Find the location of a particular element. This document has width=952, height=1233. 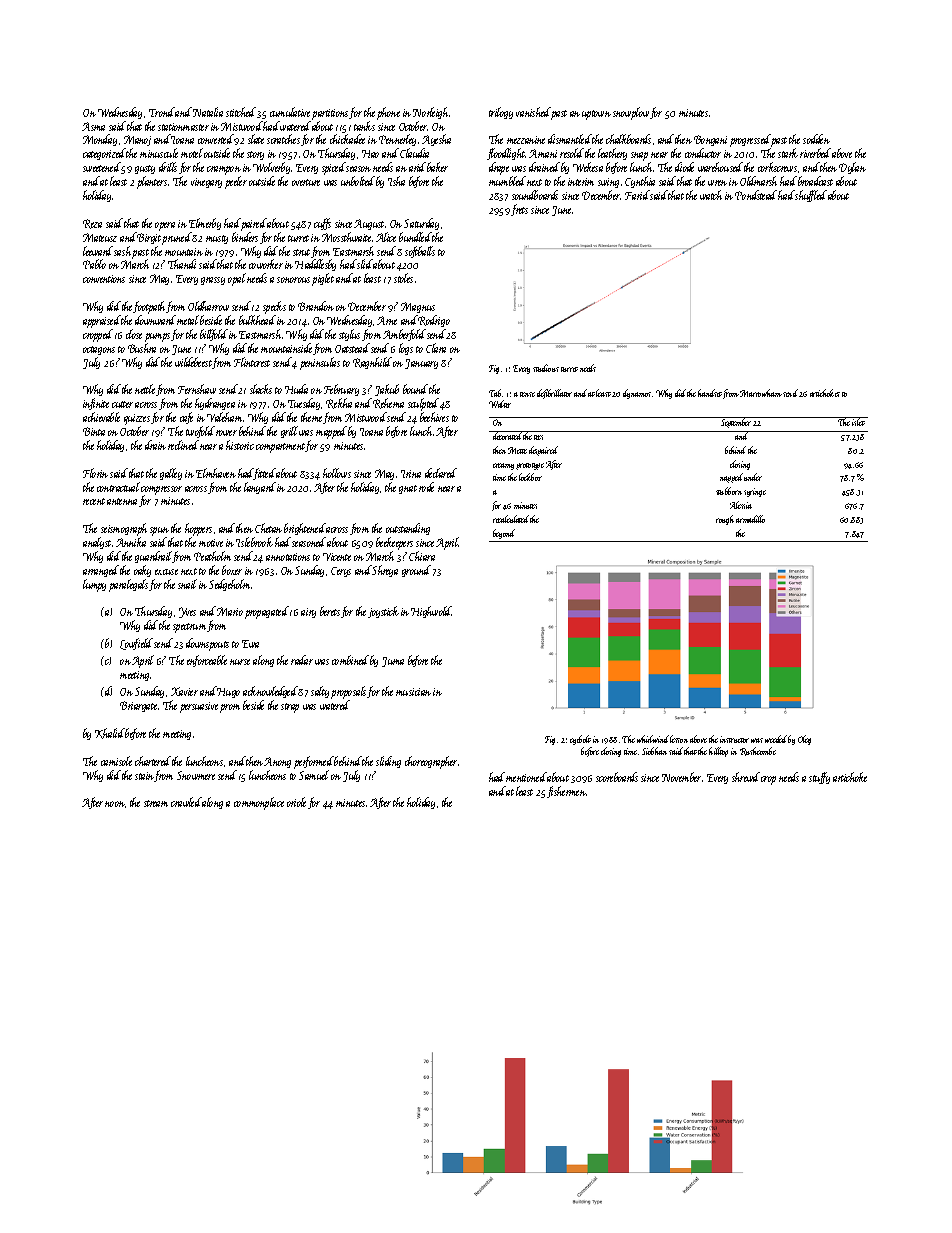

radar is located at coordinates (302, 660).
